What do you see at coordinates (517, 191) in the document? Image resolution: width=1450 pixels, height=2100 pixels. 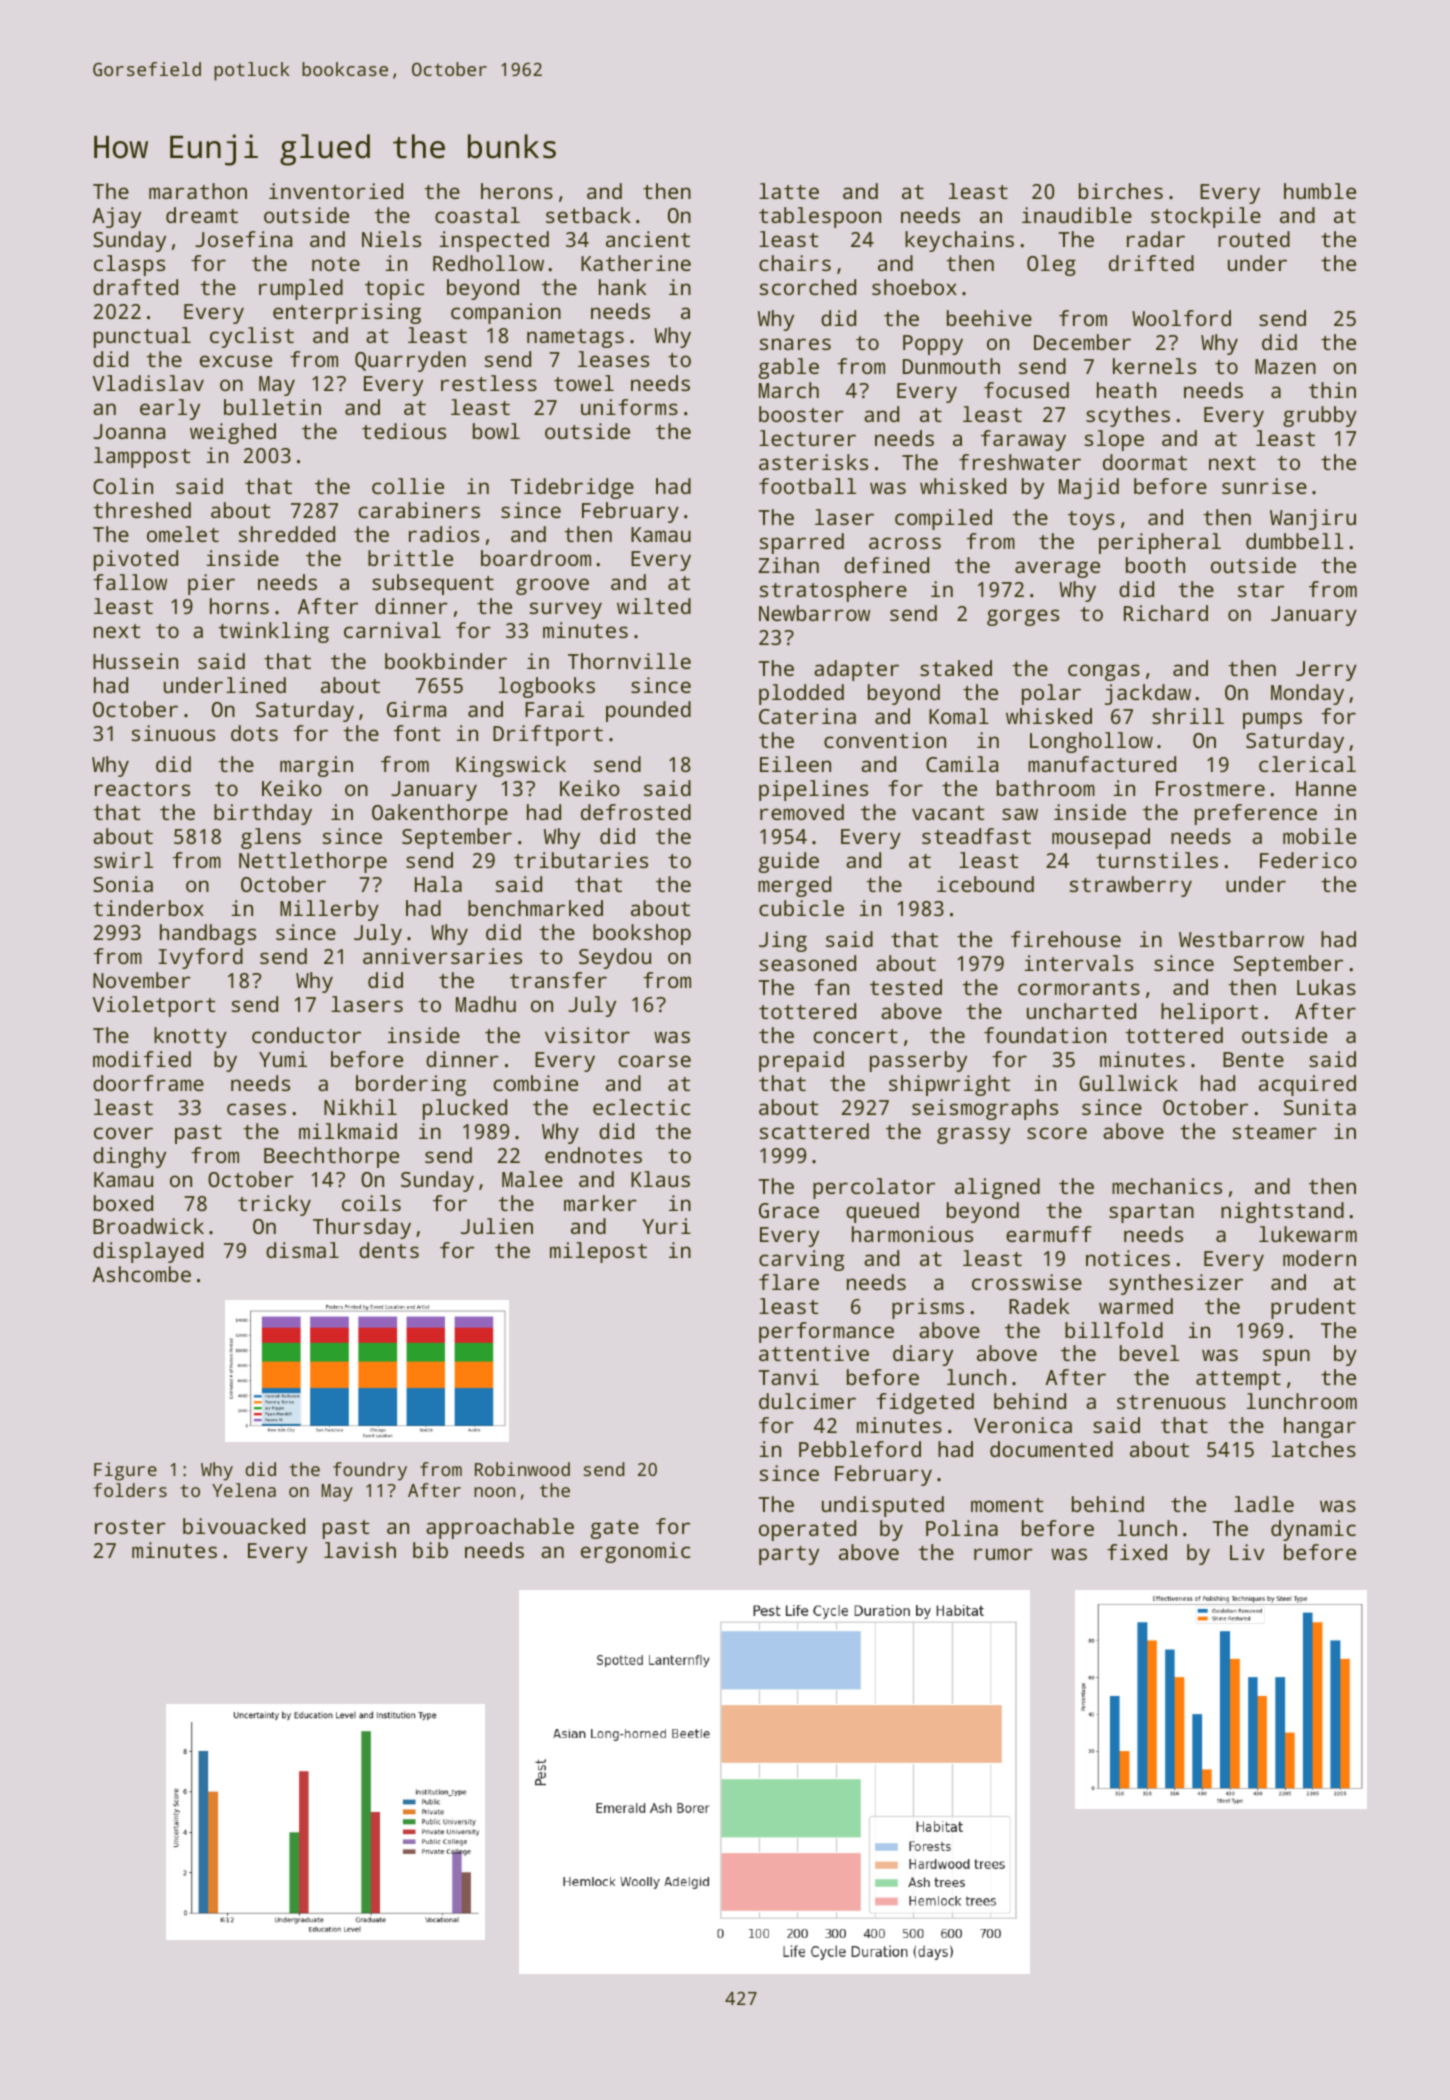 I see `herons` at bounding box center [517, 191].
